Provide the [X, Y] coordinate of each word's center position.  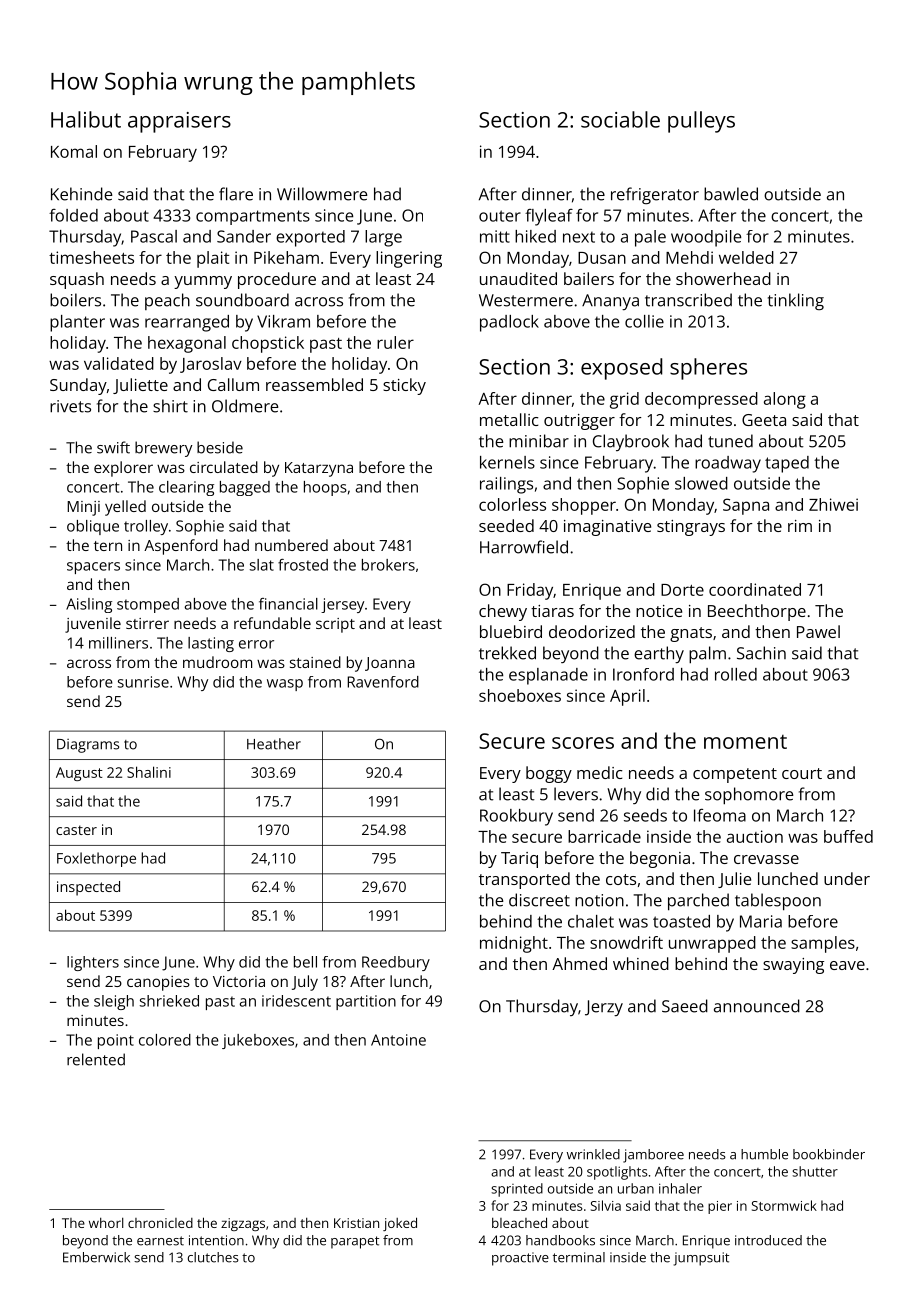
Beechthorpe [757, 612]
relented [96, 1059]
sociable [620, 119]
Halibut [86, 119]
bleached [519, 1222]
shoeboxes [520, 695]
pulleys [701, 122]
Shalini [149, 772]
